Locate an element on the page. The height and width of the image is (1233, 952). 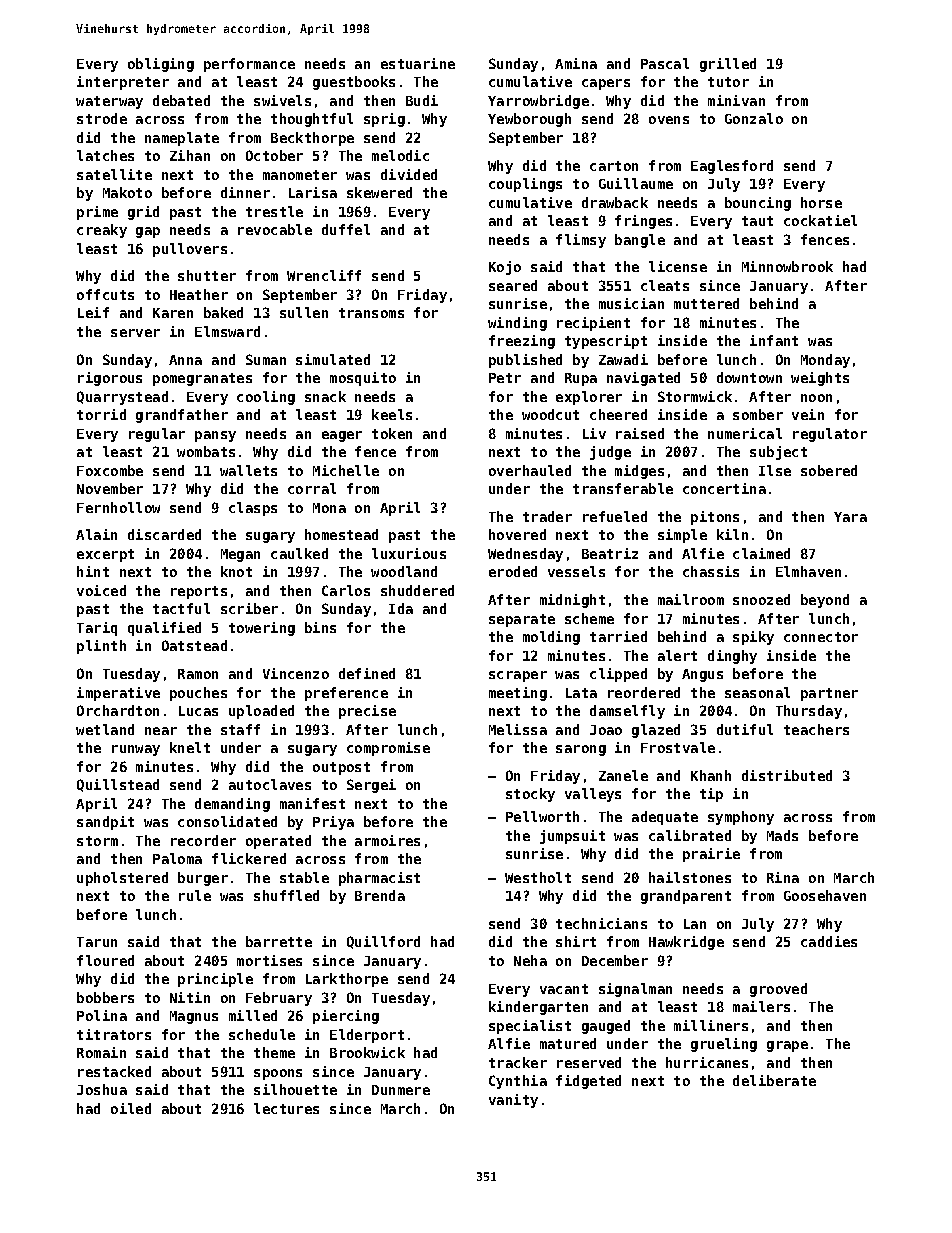
teachers is located at coordinates (816, 729).
